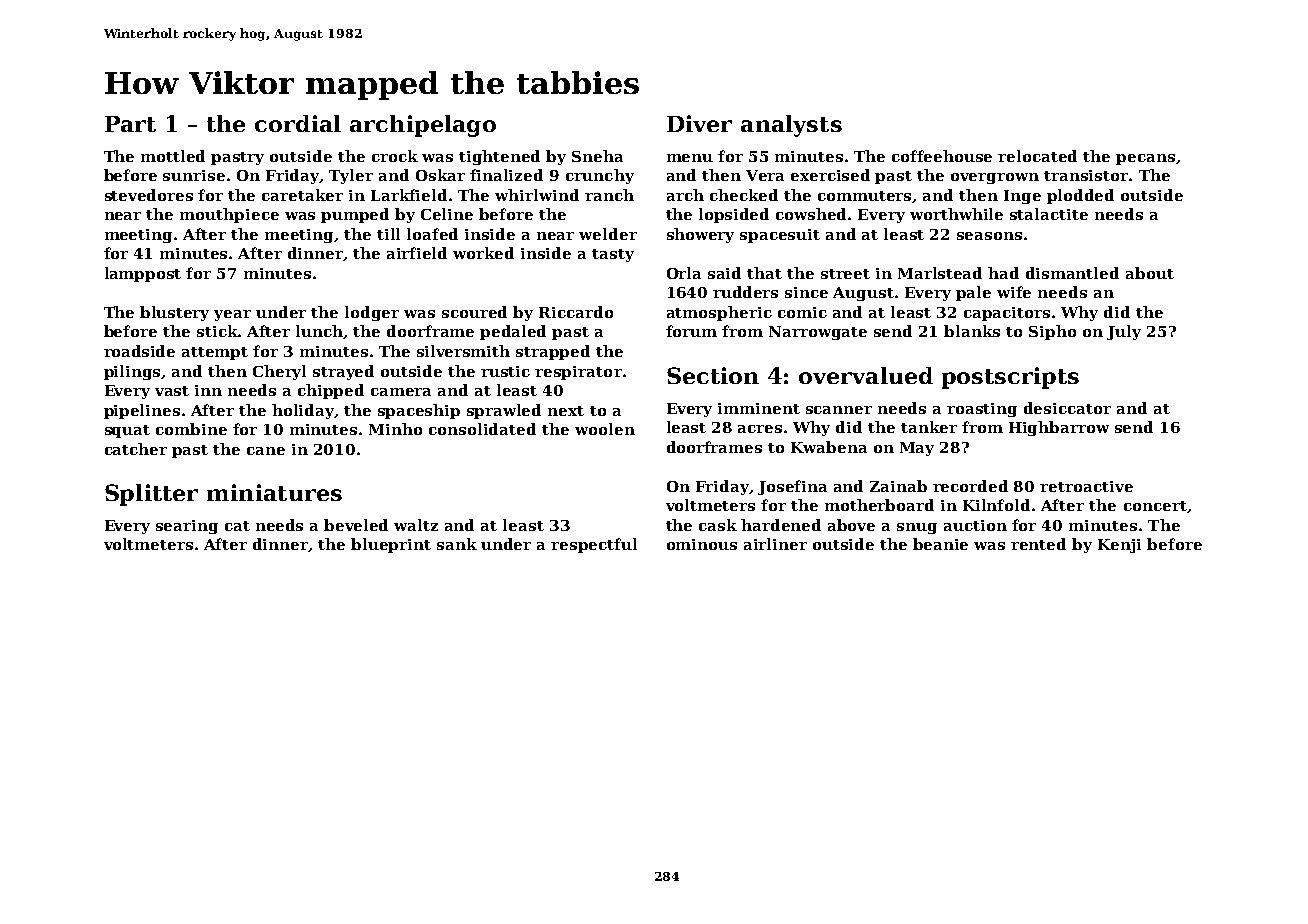 The width and height of the document is (1308, 924). What do you see at coordinates (989, 236) in the document?
I see `seasons` at bounding box center [989, 236].
